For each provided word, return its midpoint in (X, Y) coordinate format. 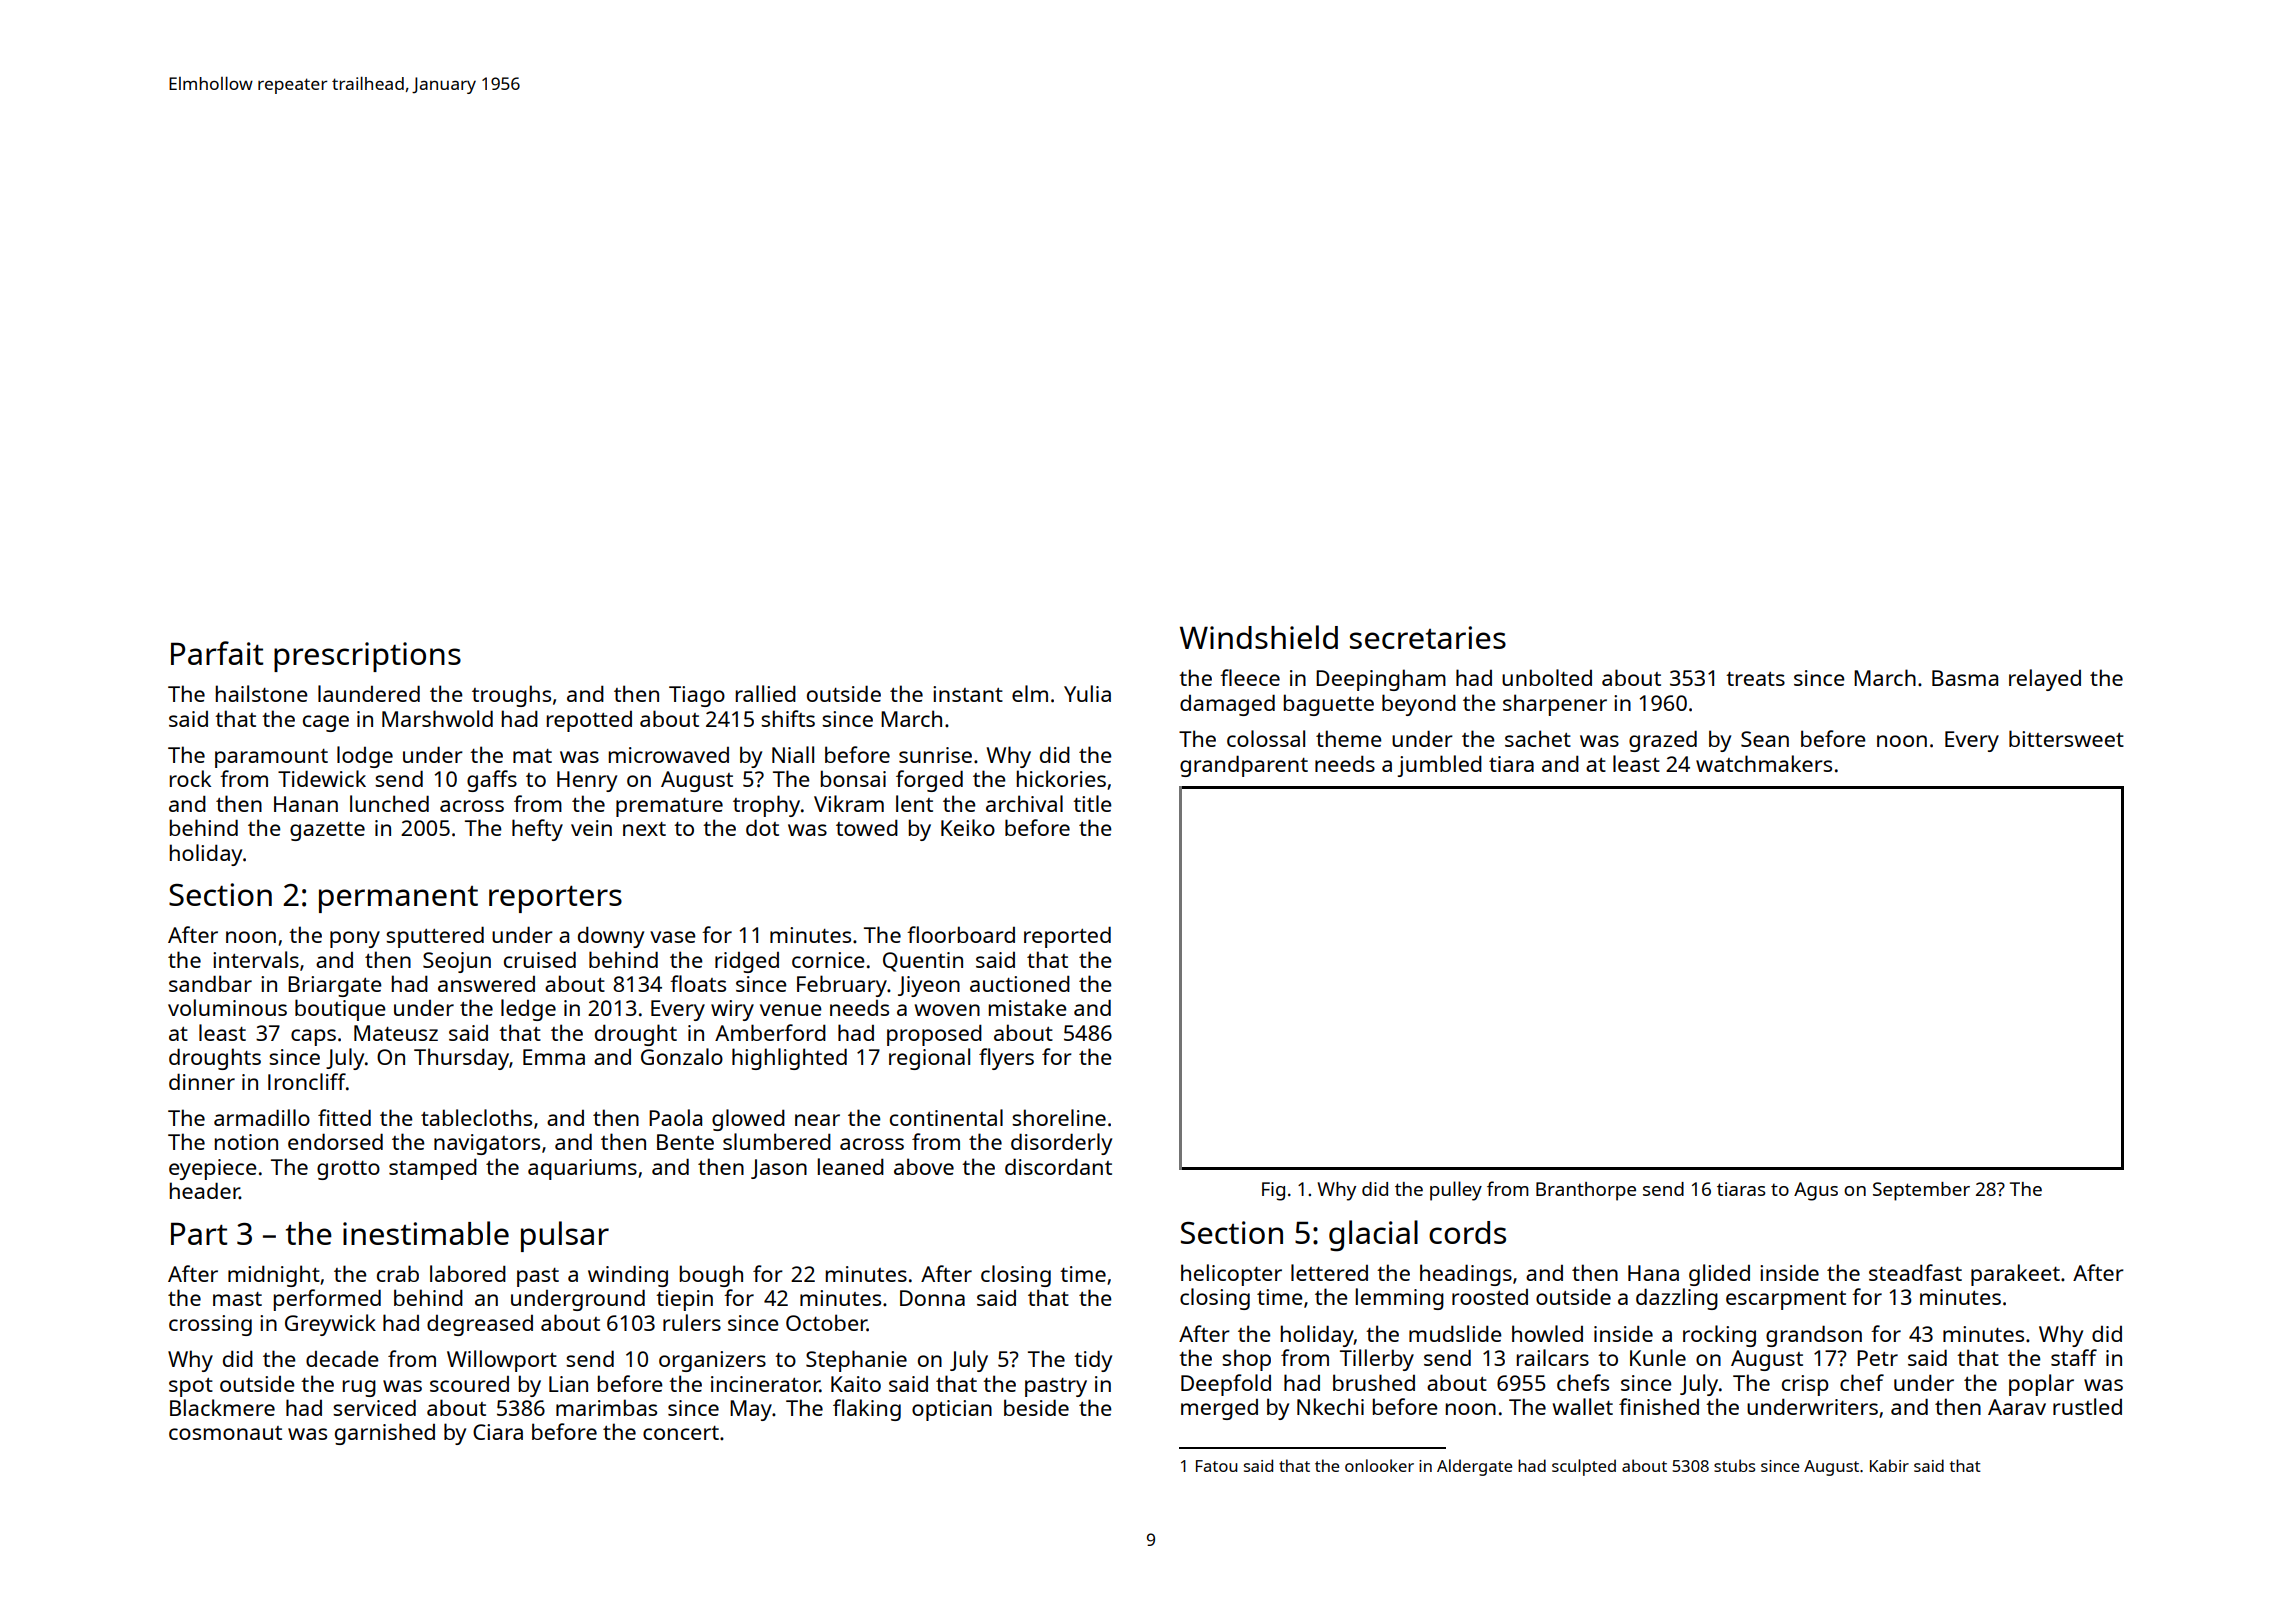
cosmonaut (225, 1433)
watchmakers (1764, 763)
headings (1466, 1275)
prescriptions (367, 657)
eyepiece (213, 1169)
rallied (766, 693)
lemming (1400, 1299)
